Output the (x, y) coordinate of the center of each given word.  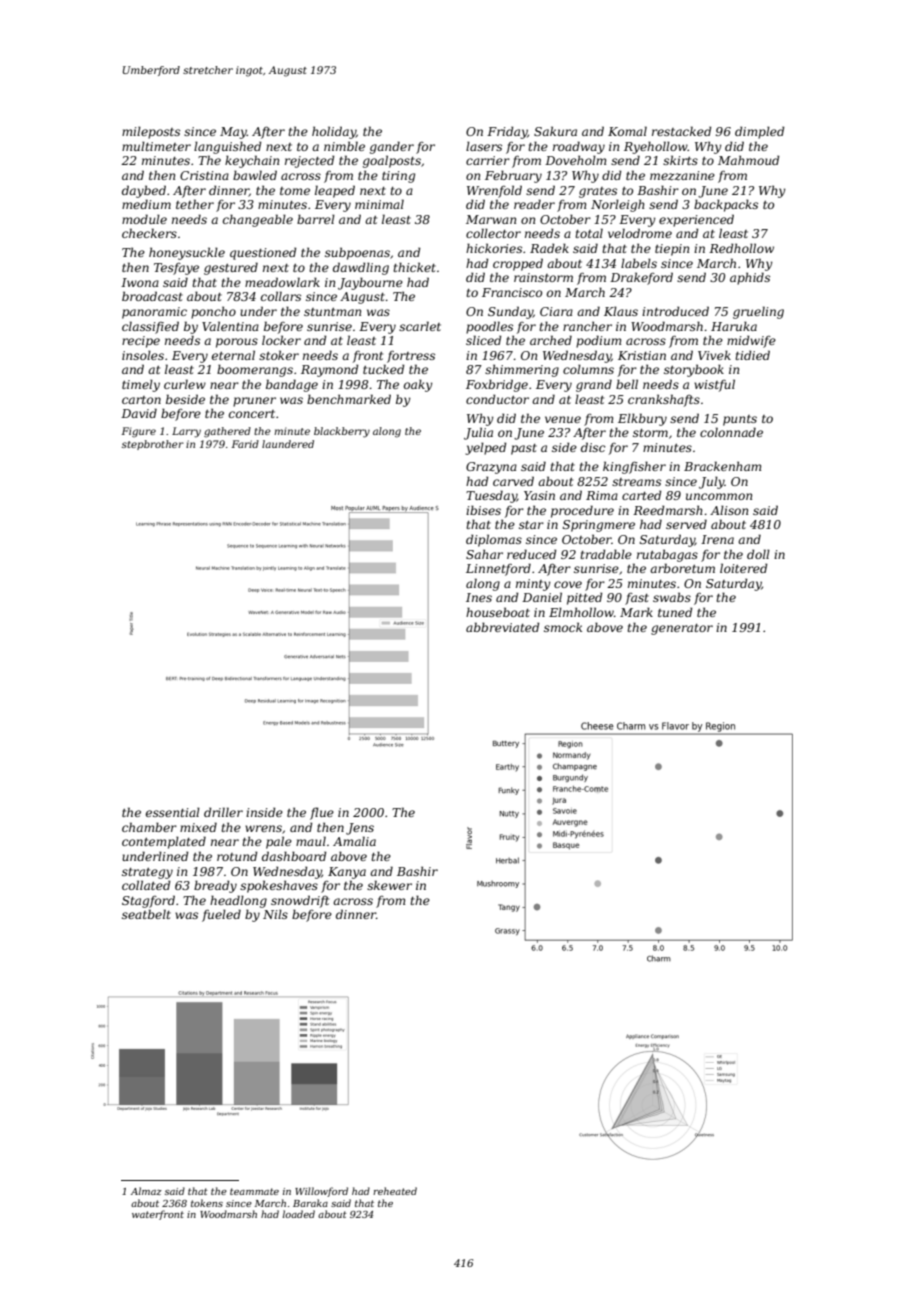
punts (740, 420)
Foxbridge (497, 385)
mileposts (151, 132)
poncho (213, 312)
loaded (298, 1214)
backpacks (726, 205)
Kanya (347, 873)
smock (563, 627)
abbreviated (503, 627)
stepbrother (153, 445)
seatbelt (146, 914)
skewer (389, 885)
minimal (379, 204)
